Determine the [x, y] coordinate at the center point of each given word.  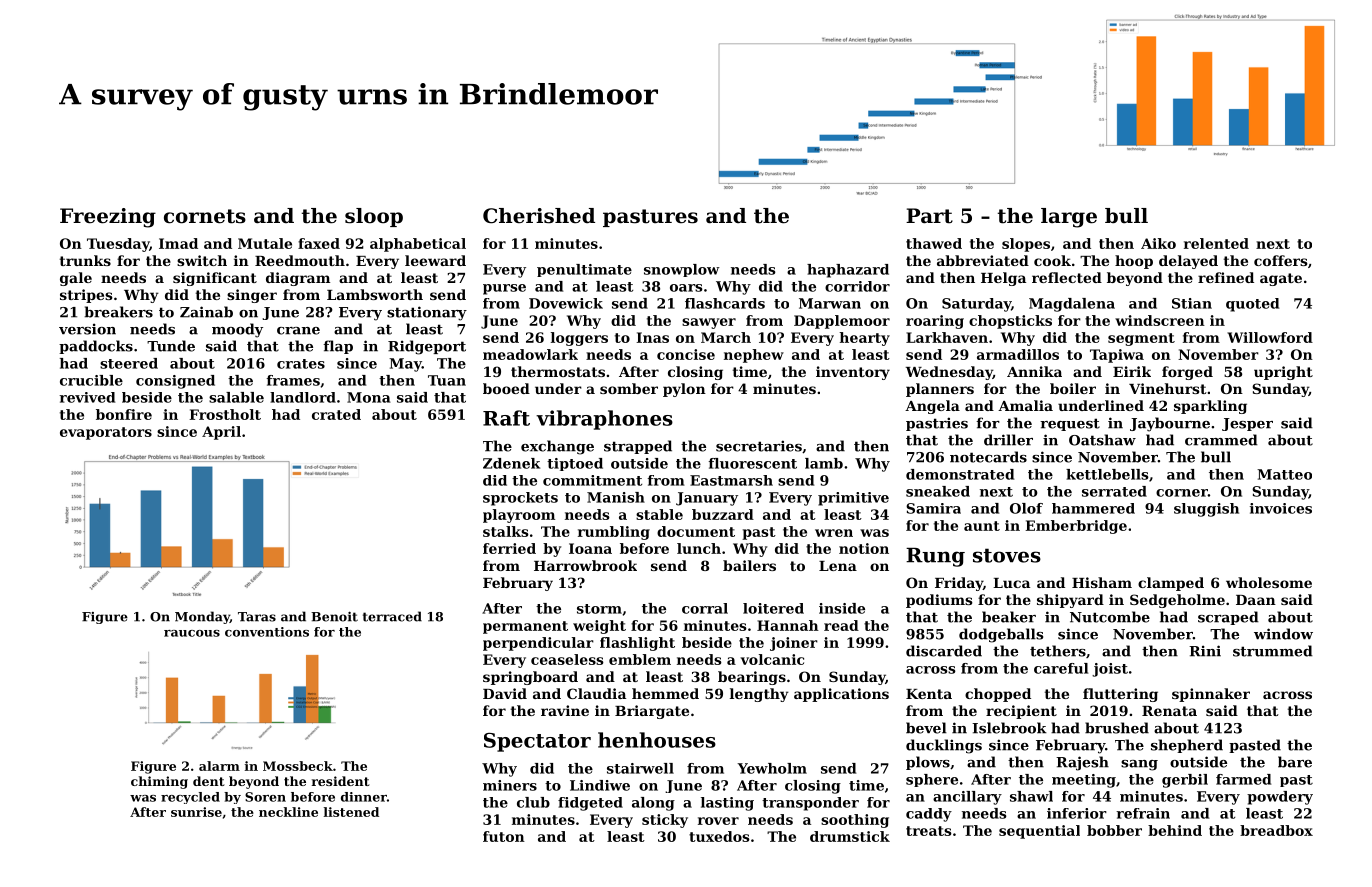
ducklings [944, 746]
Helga [1003, 279]
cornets [205, 216]
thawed [934, 243]
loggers [579, 339]
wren [834, 533]
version [87, 329]
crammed [1221, 440]
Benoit [334, 616]
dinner [364, 797]
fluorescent [753, 463]
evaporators [106, 433]
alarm [219, 766]
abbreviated [983, 260]
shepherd [1187, 746]
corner [1182, 493]
